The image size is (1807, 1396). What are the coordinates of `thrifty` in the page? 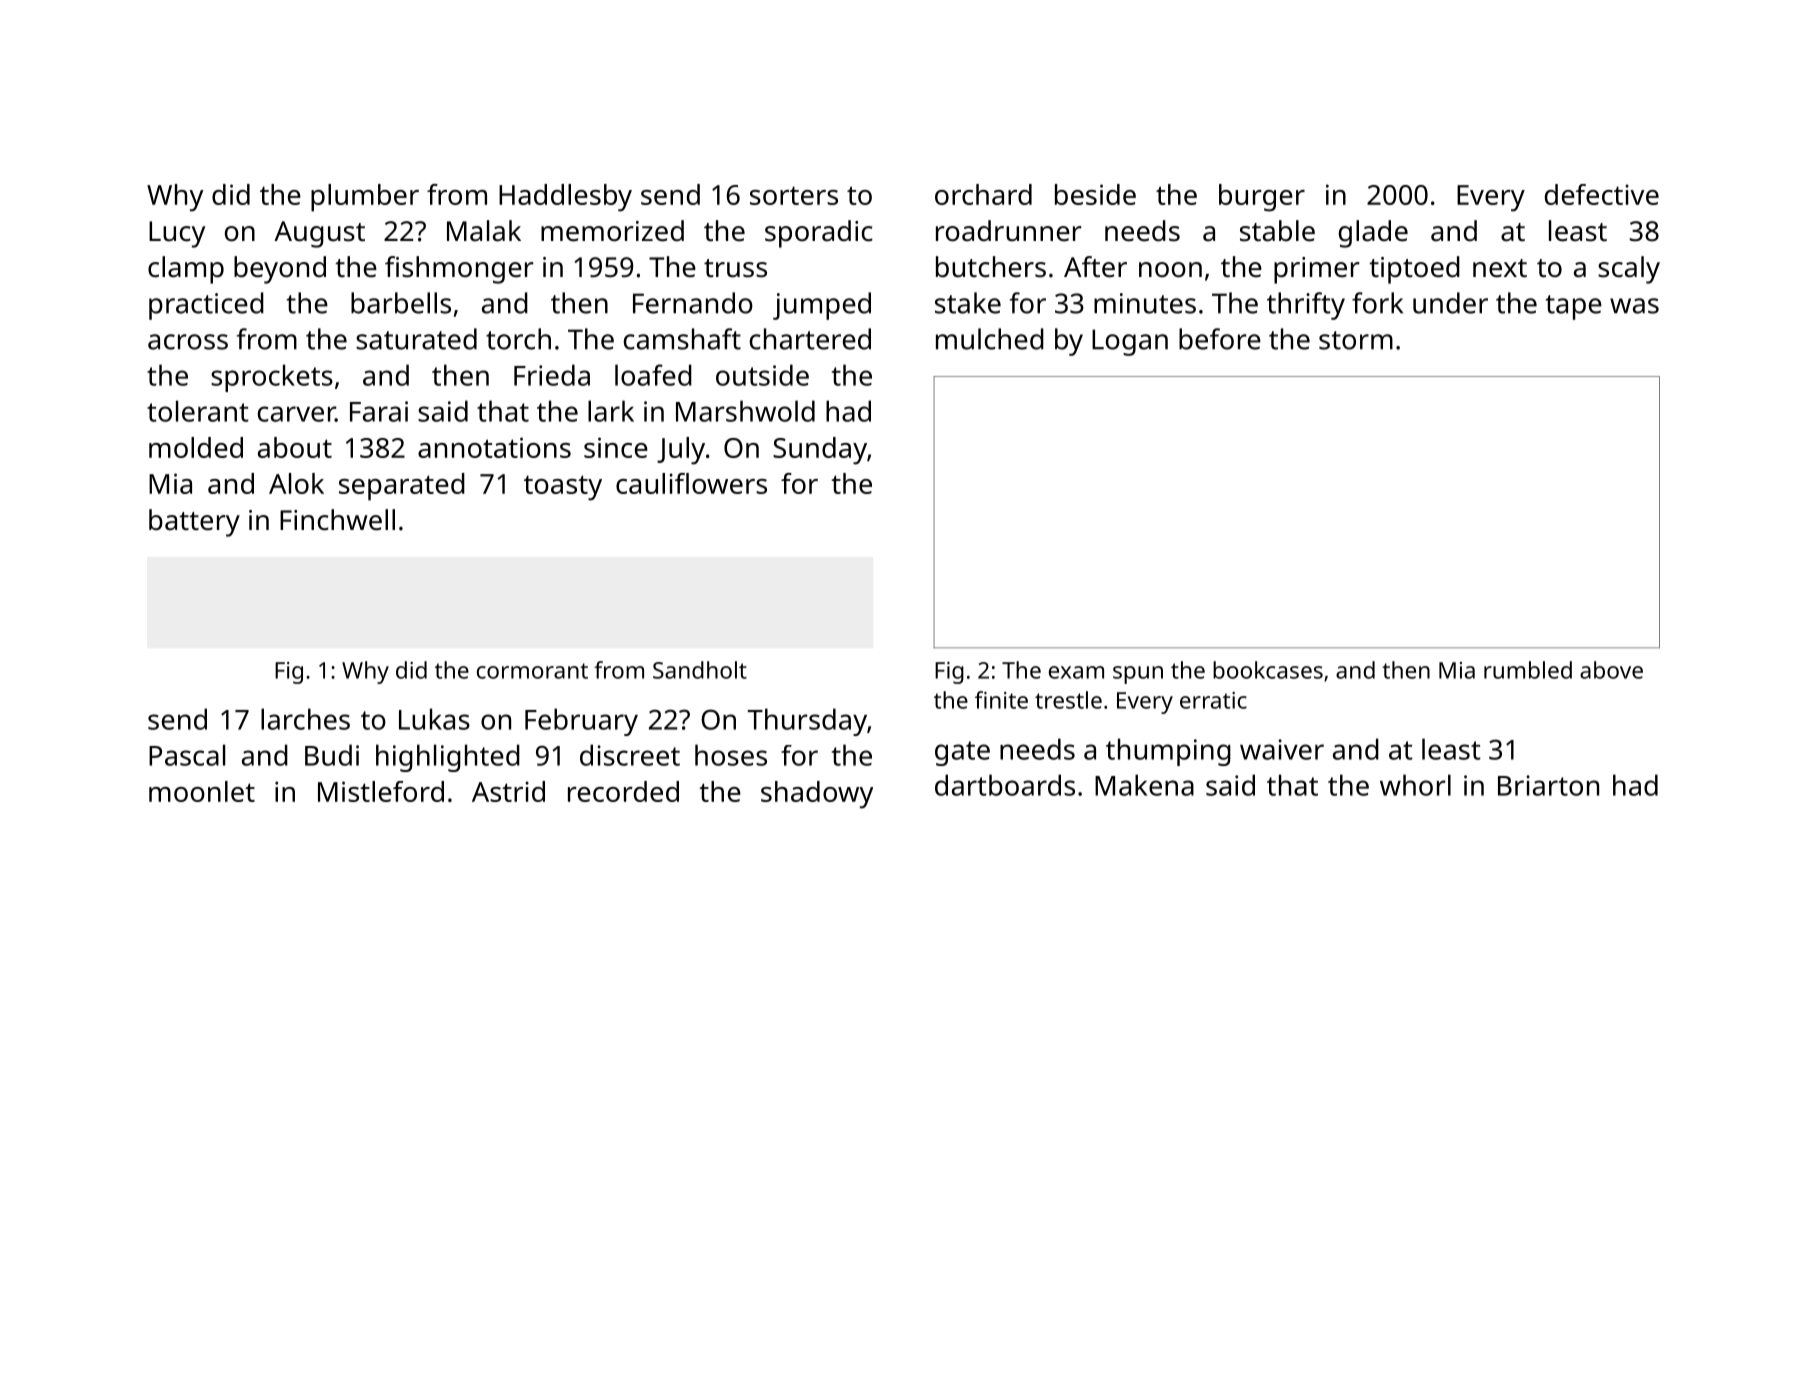 It's located at (1306, 306).
